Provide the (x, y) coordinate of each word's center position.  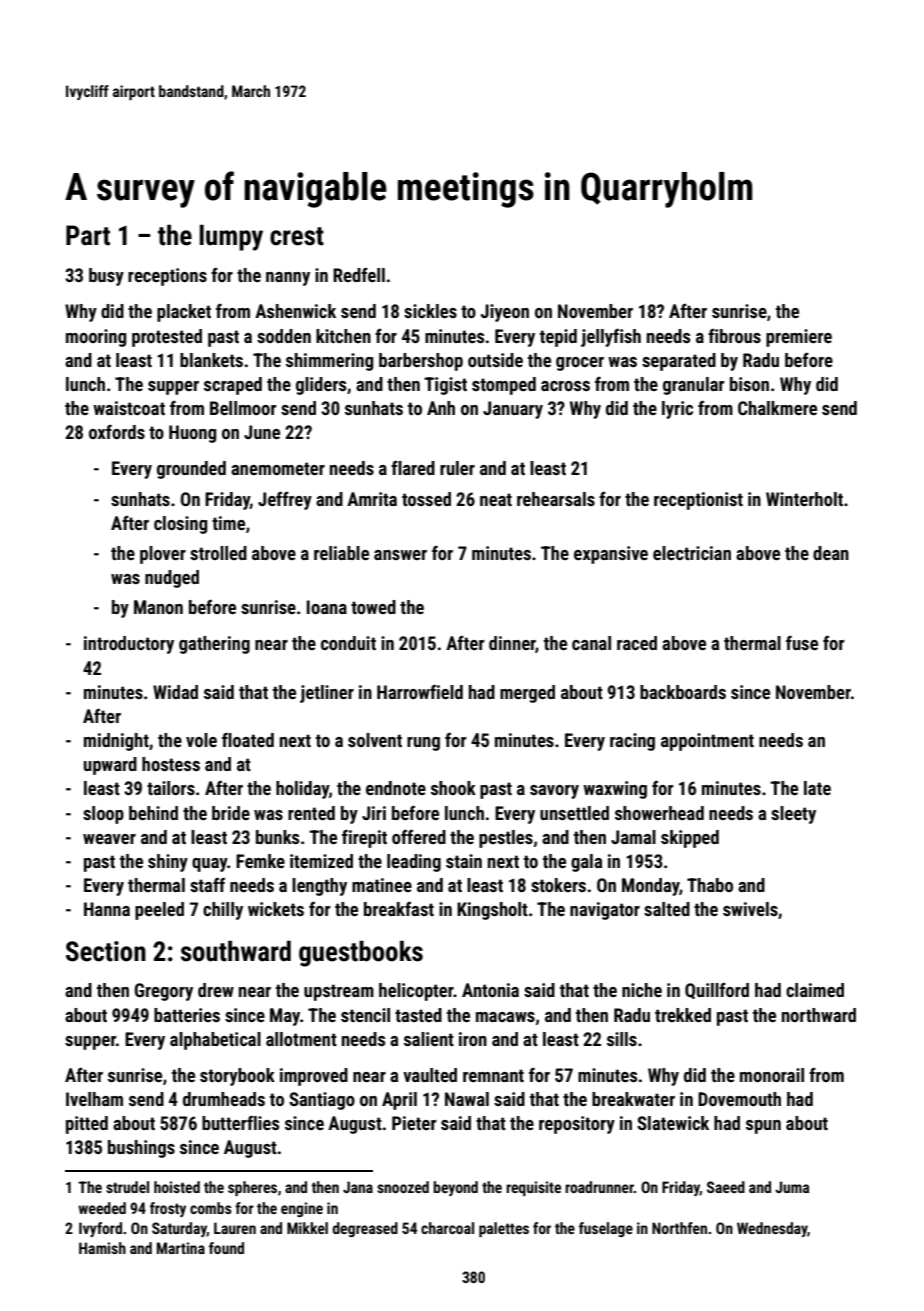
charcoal (447, 1228)
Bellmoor (243, 408)
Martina (181, 1248)
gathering (214, 645)
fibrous (734, 336)
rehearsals (556, 499)
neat (496, 499)
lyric (677, 410)
